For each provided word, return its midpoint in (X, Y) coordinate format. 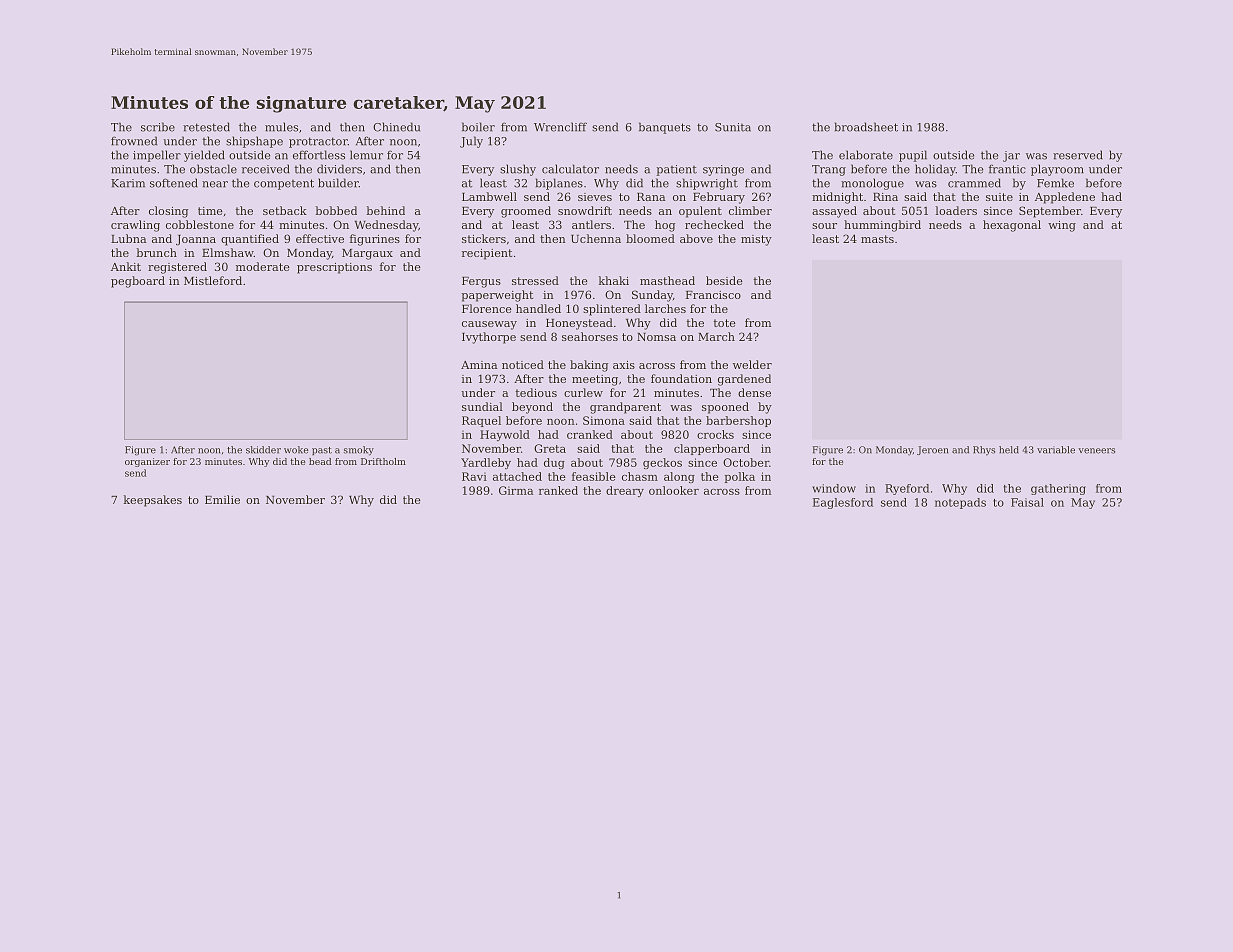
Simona (604, 420)
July (471, 142)
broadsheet (866, 127)
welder (752, 364)
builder (338, 183)
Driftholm (383, 461)
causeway (489, 325)
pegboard (138, 282)
